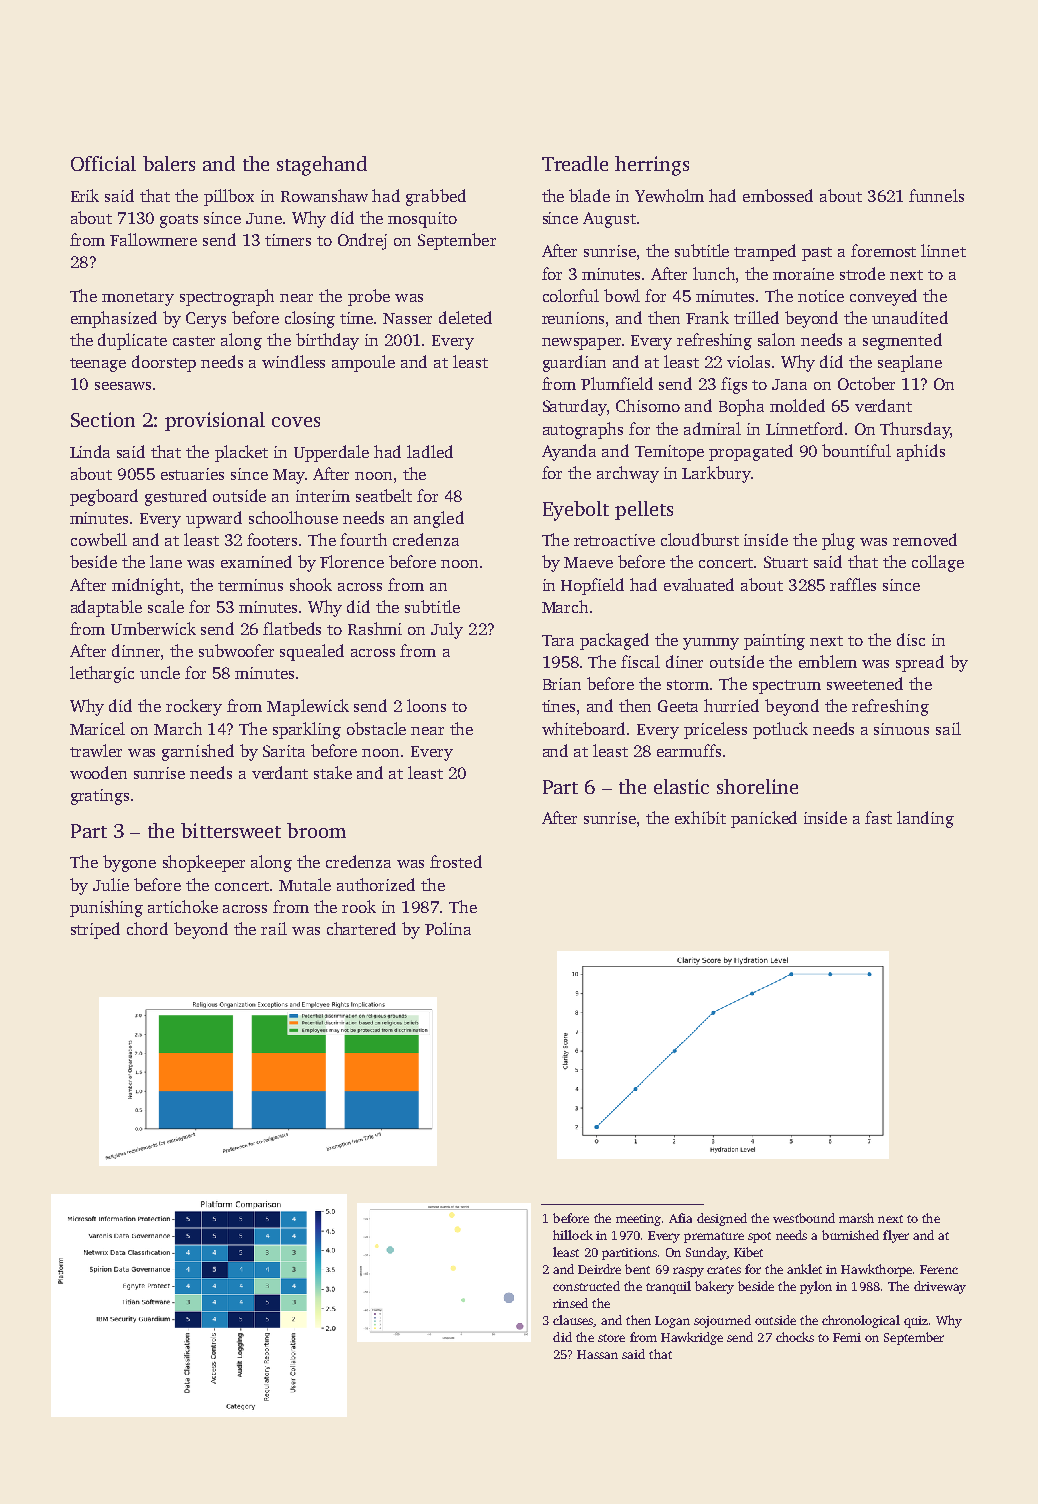 This screenshot has height=1504, width=1038. Describe the element at coordinates (352, 561) in the screenshot. I see `Florence` at that location.
